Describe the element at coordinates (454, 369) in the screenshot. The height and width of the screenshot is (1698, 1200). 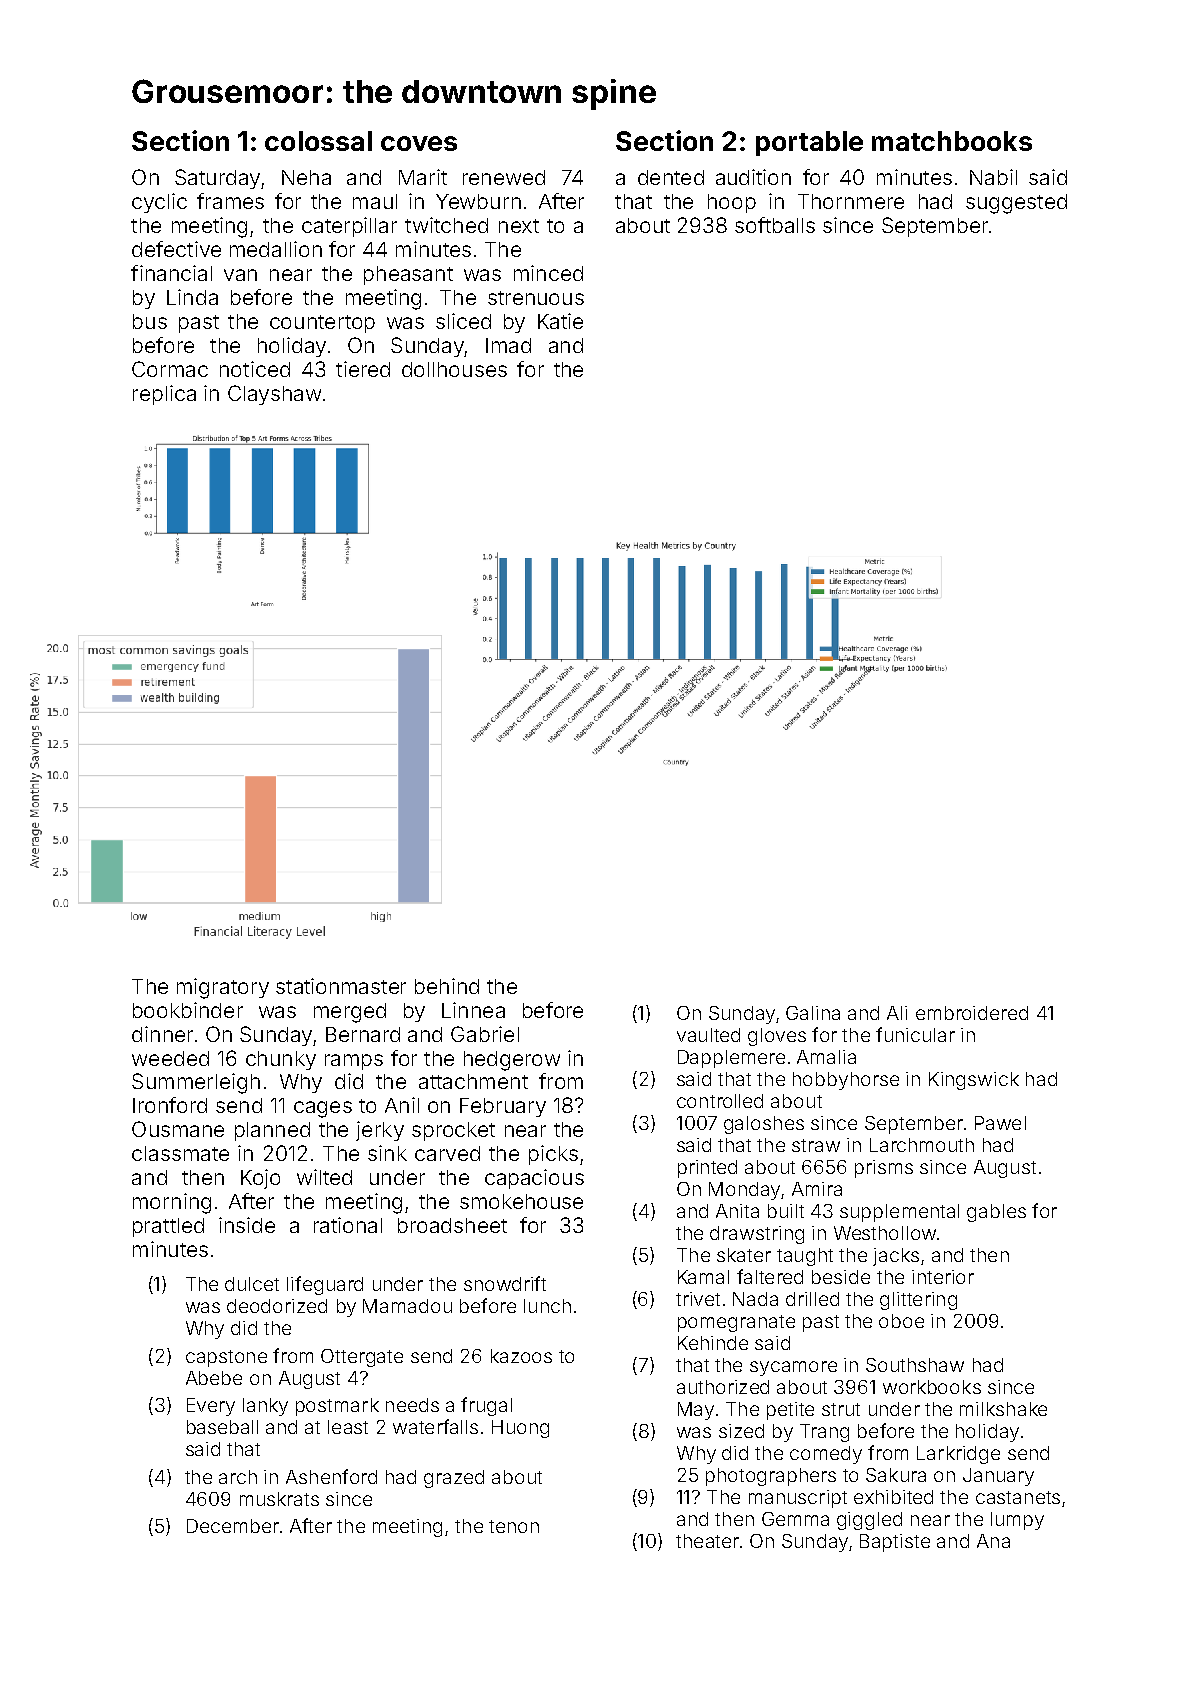
I see `dollhouses` at that location.
